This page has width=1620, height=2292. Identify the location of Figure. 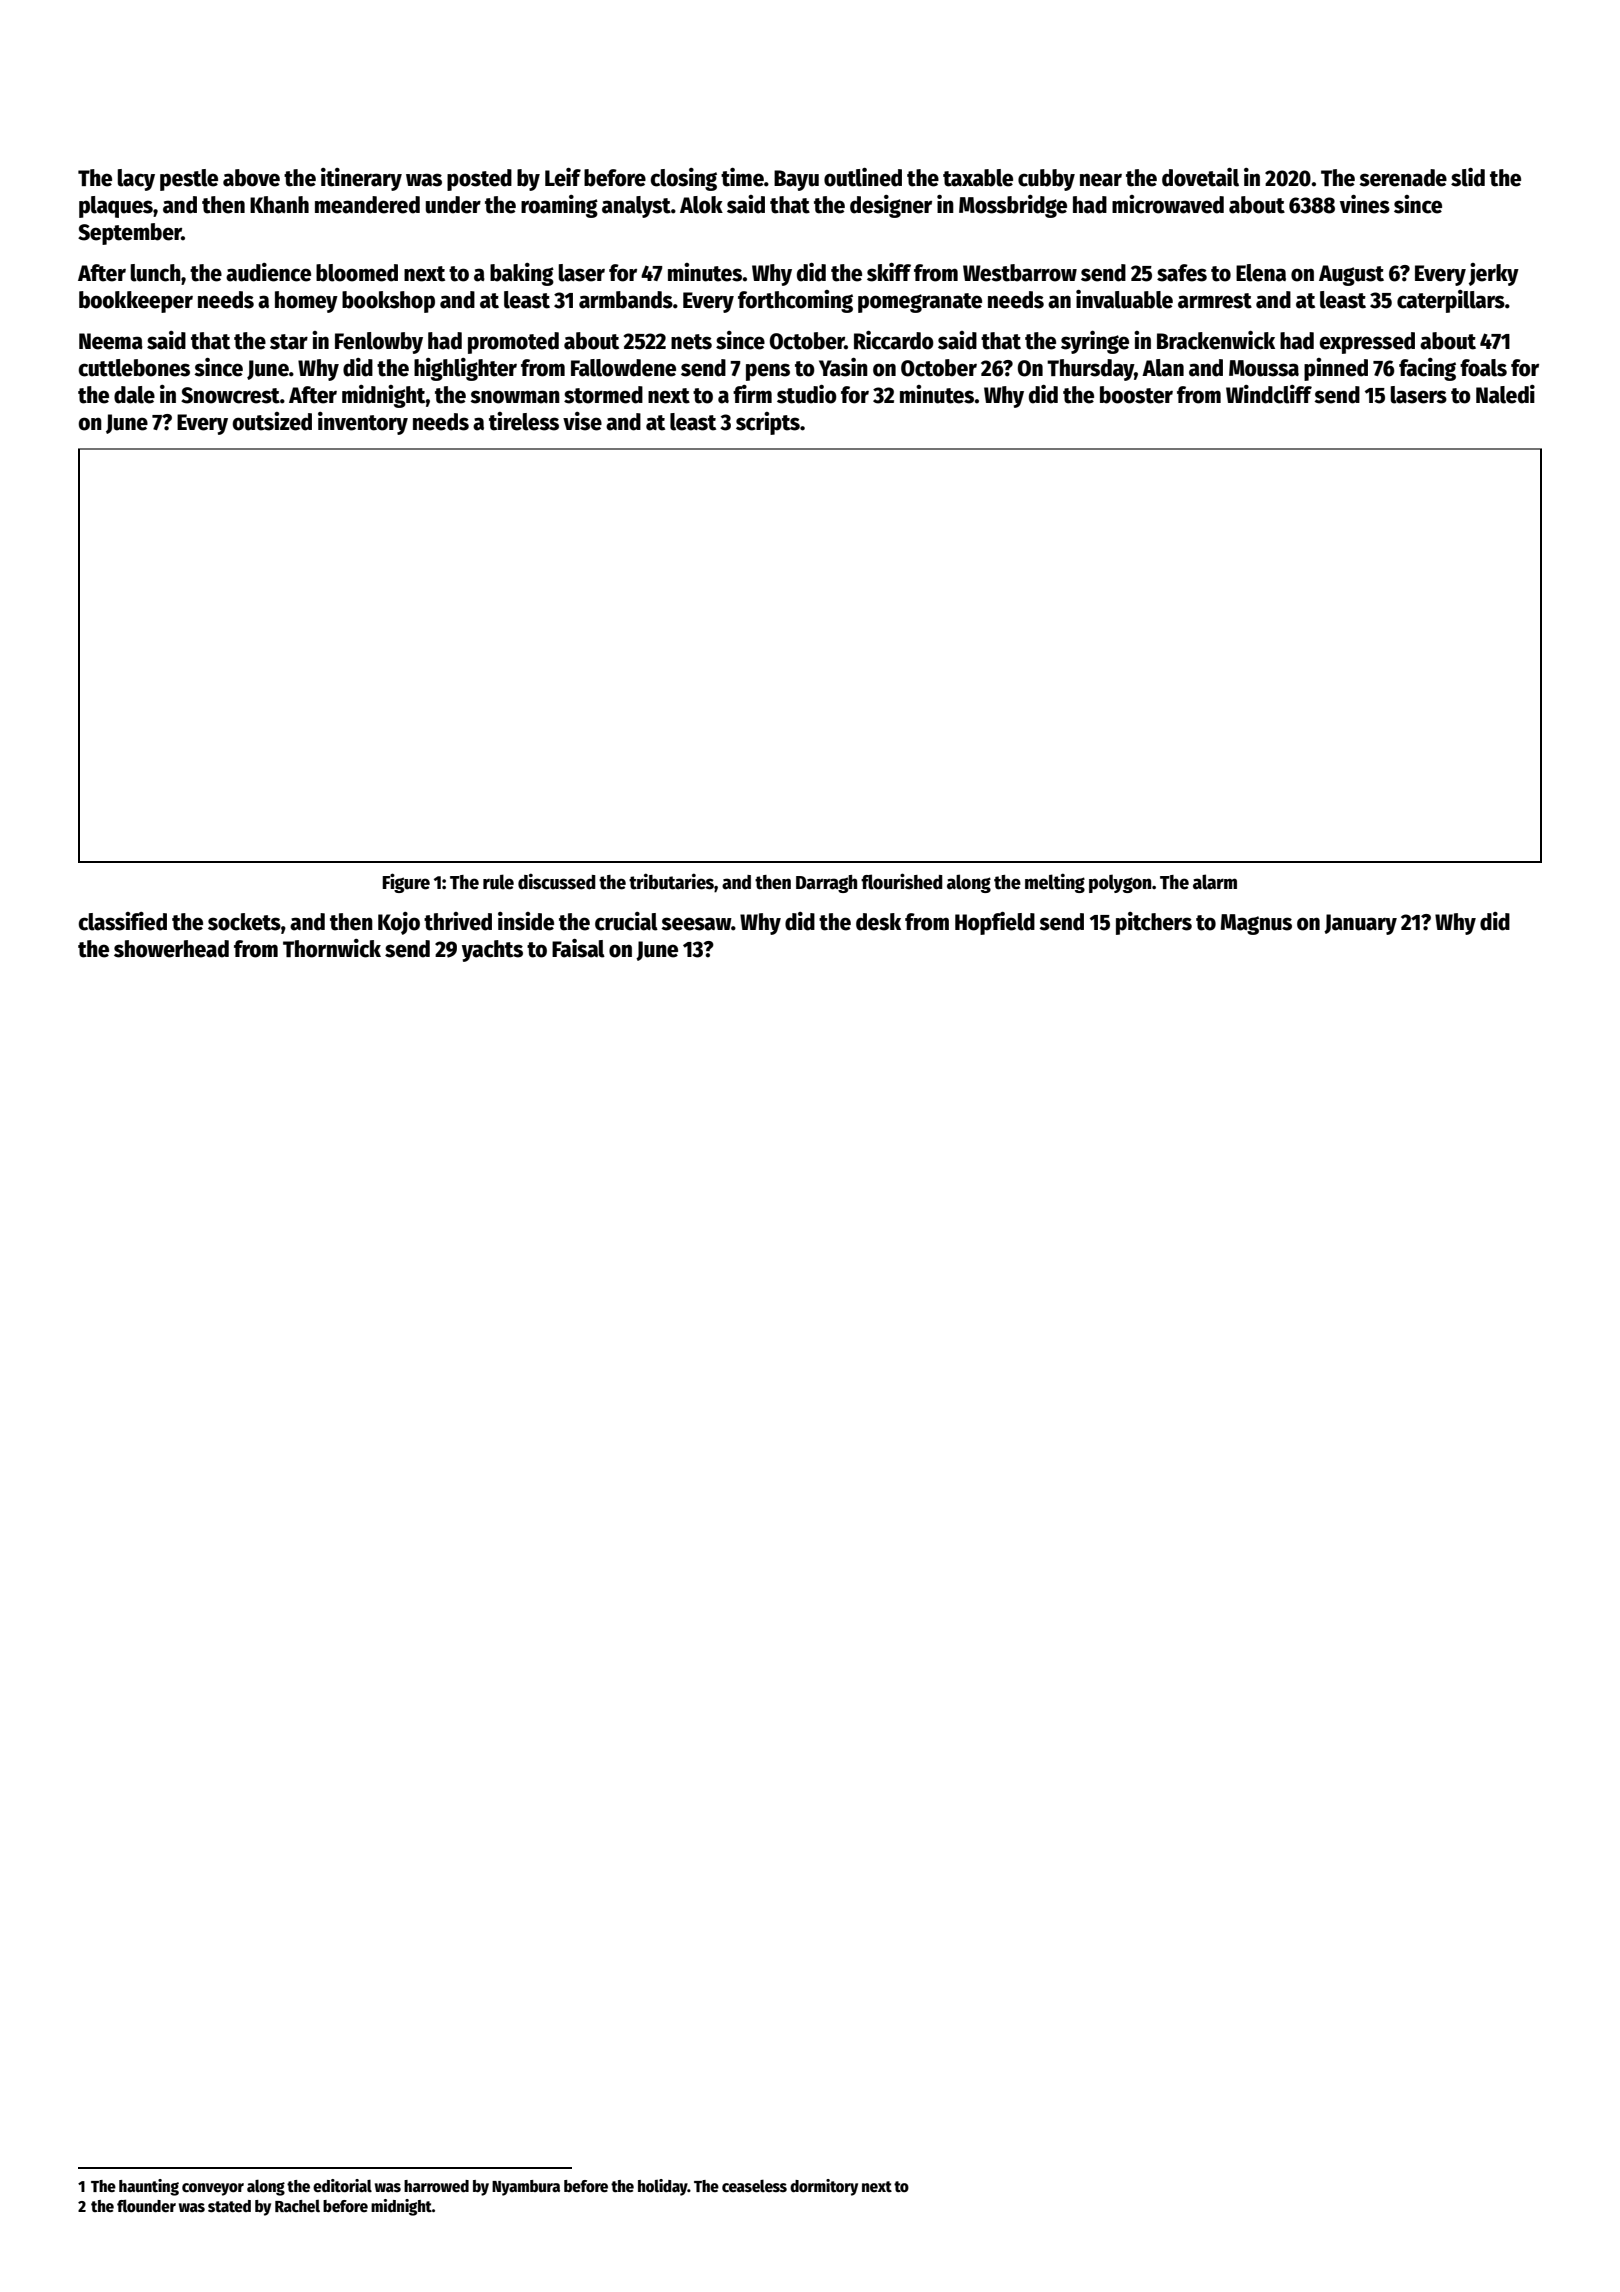
(406, 883).
